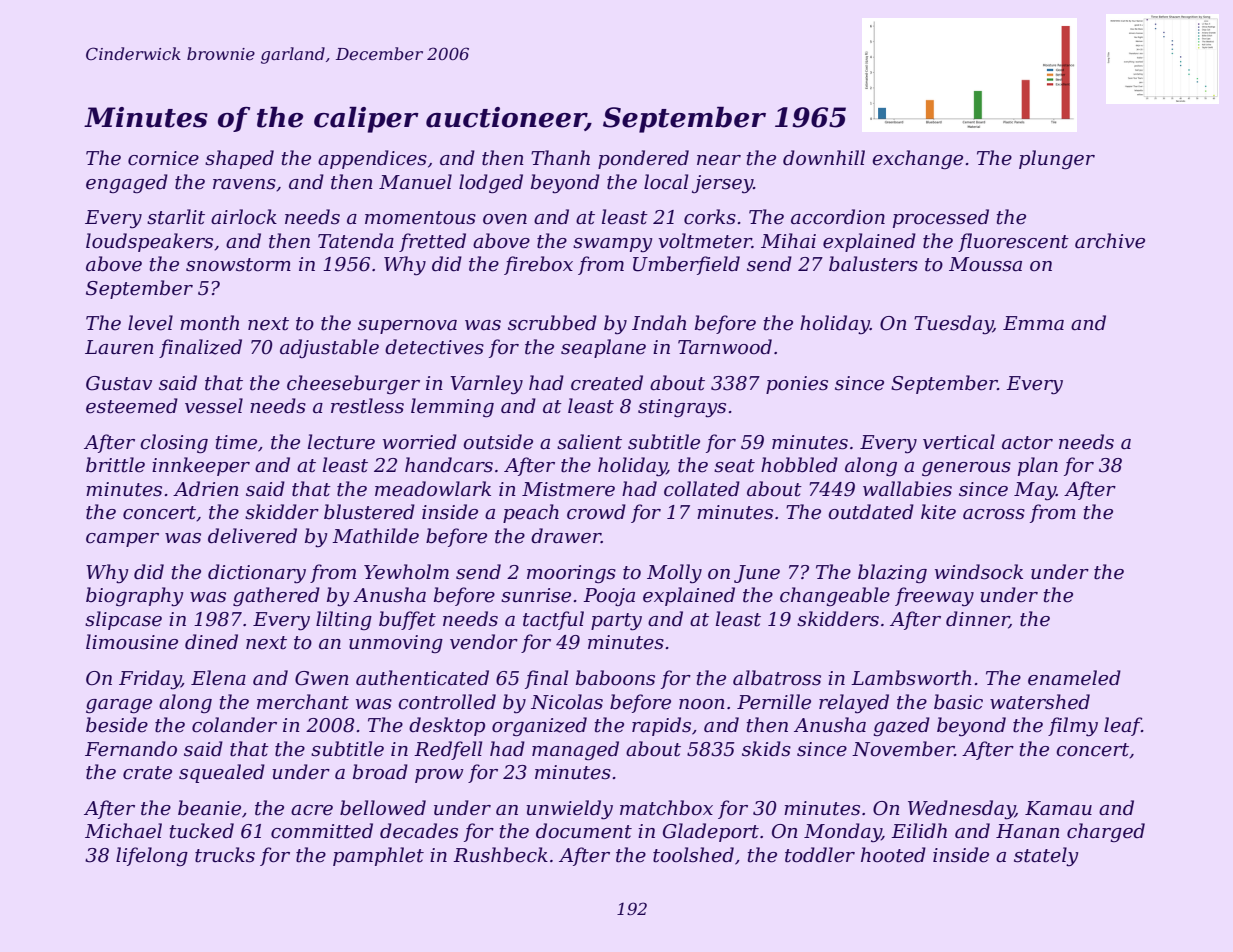  What do you see at coordinates (892, 573) in the page?
I see `blazing` at bounding box center [892, 573].
